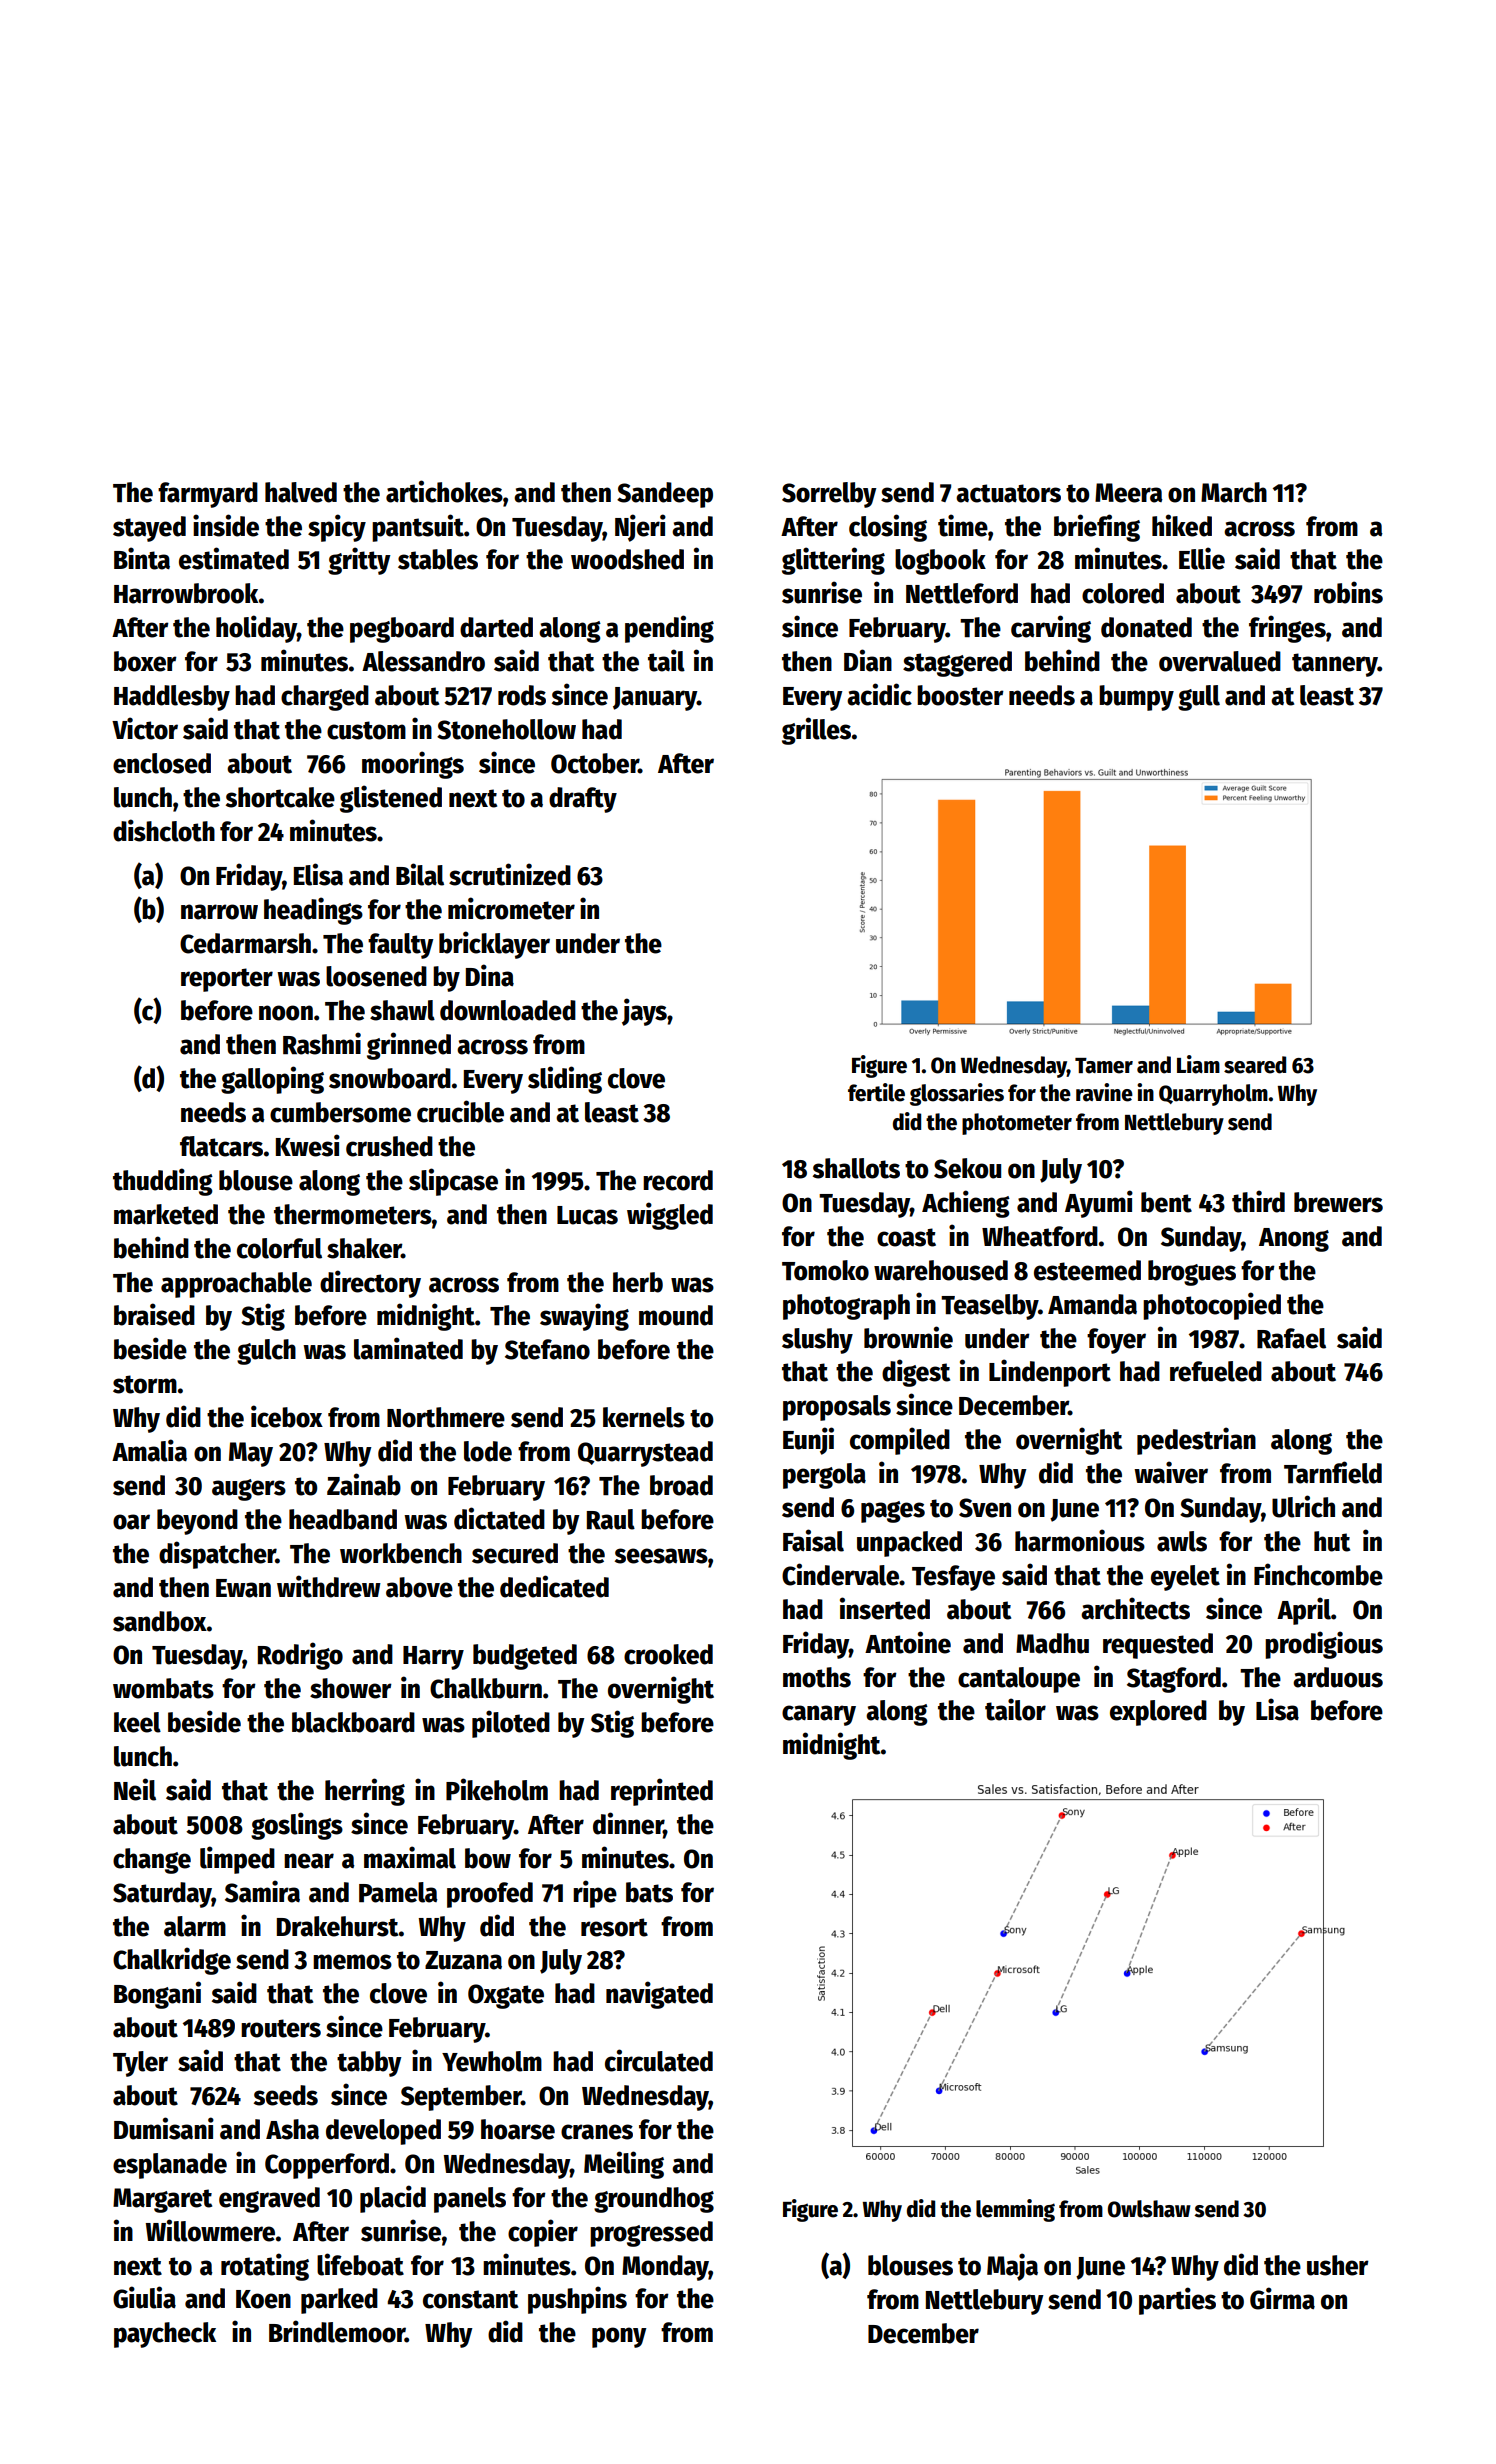 The width and height of the document is (1496, 2464). I want to click on dedicated, so click(554, 1586).
